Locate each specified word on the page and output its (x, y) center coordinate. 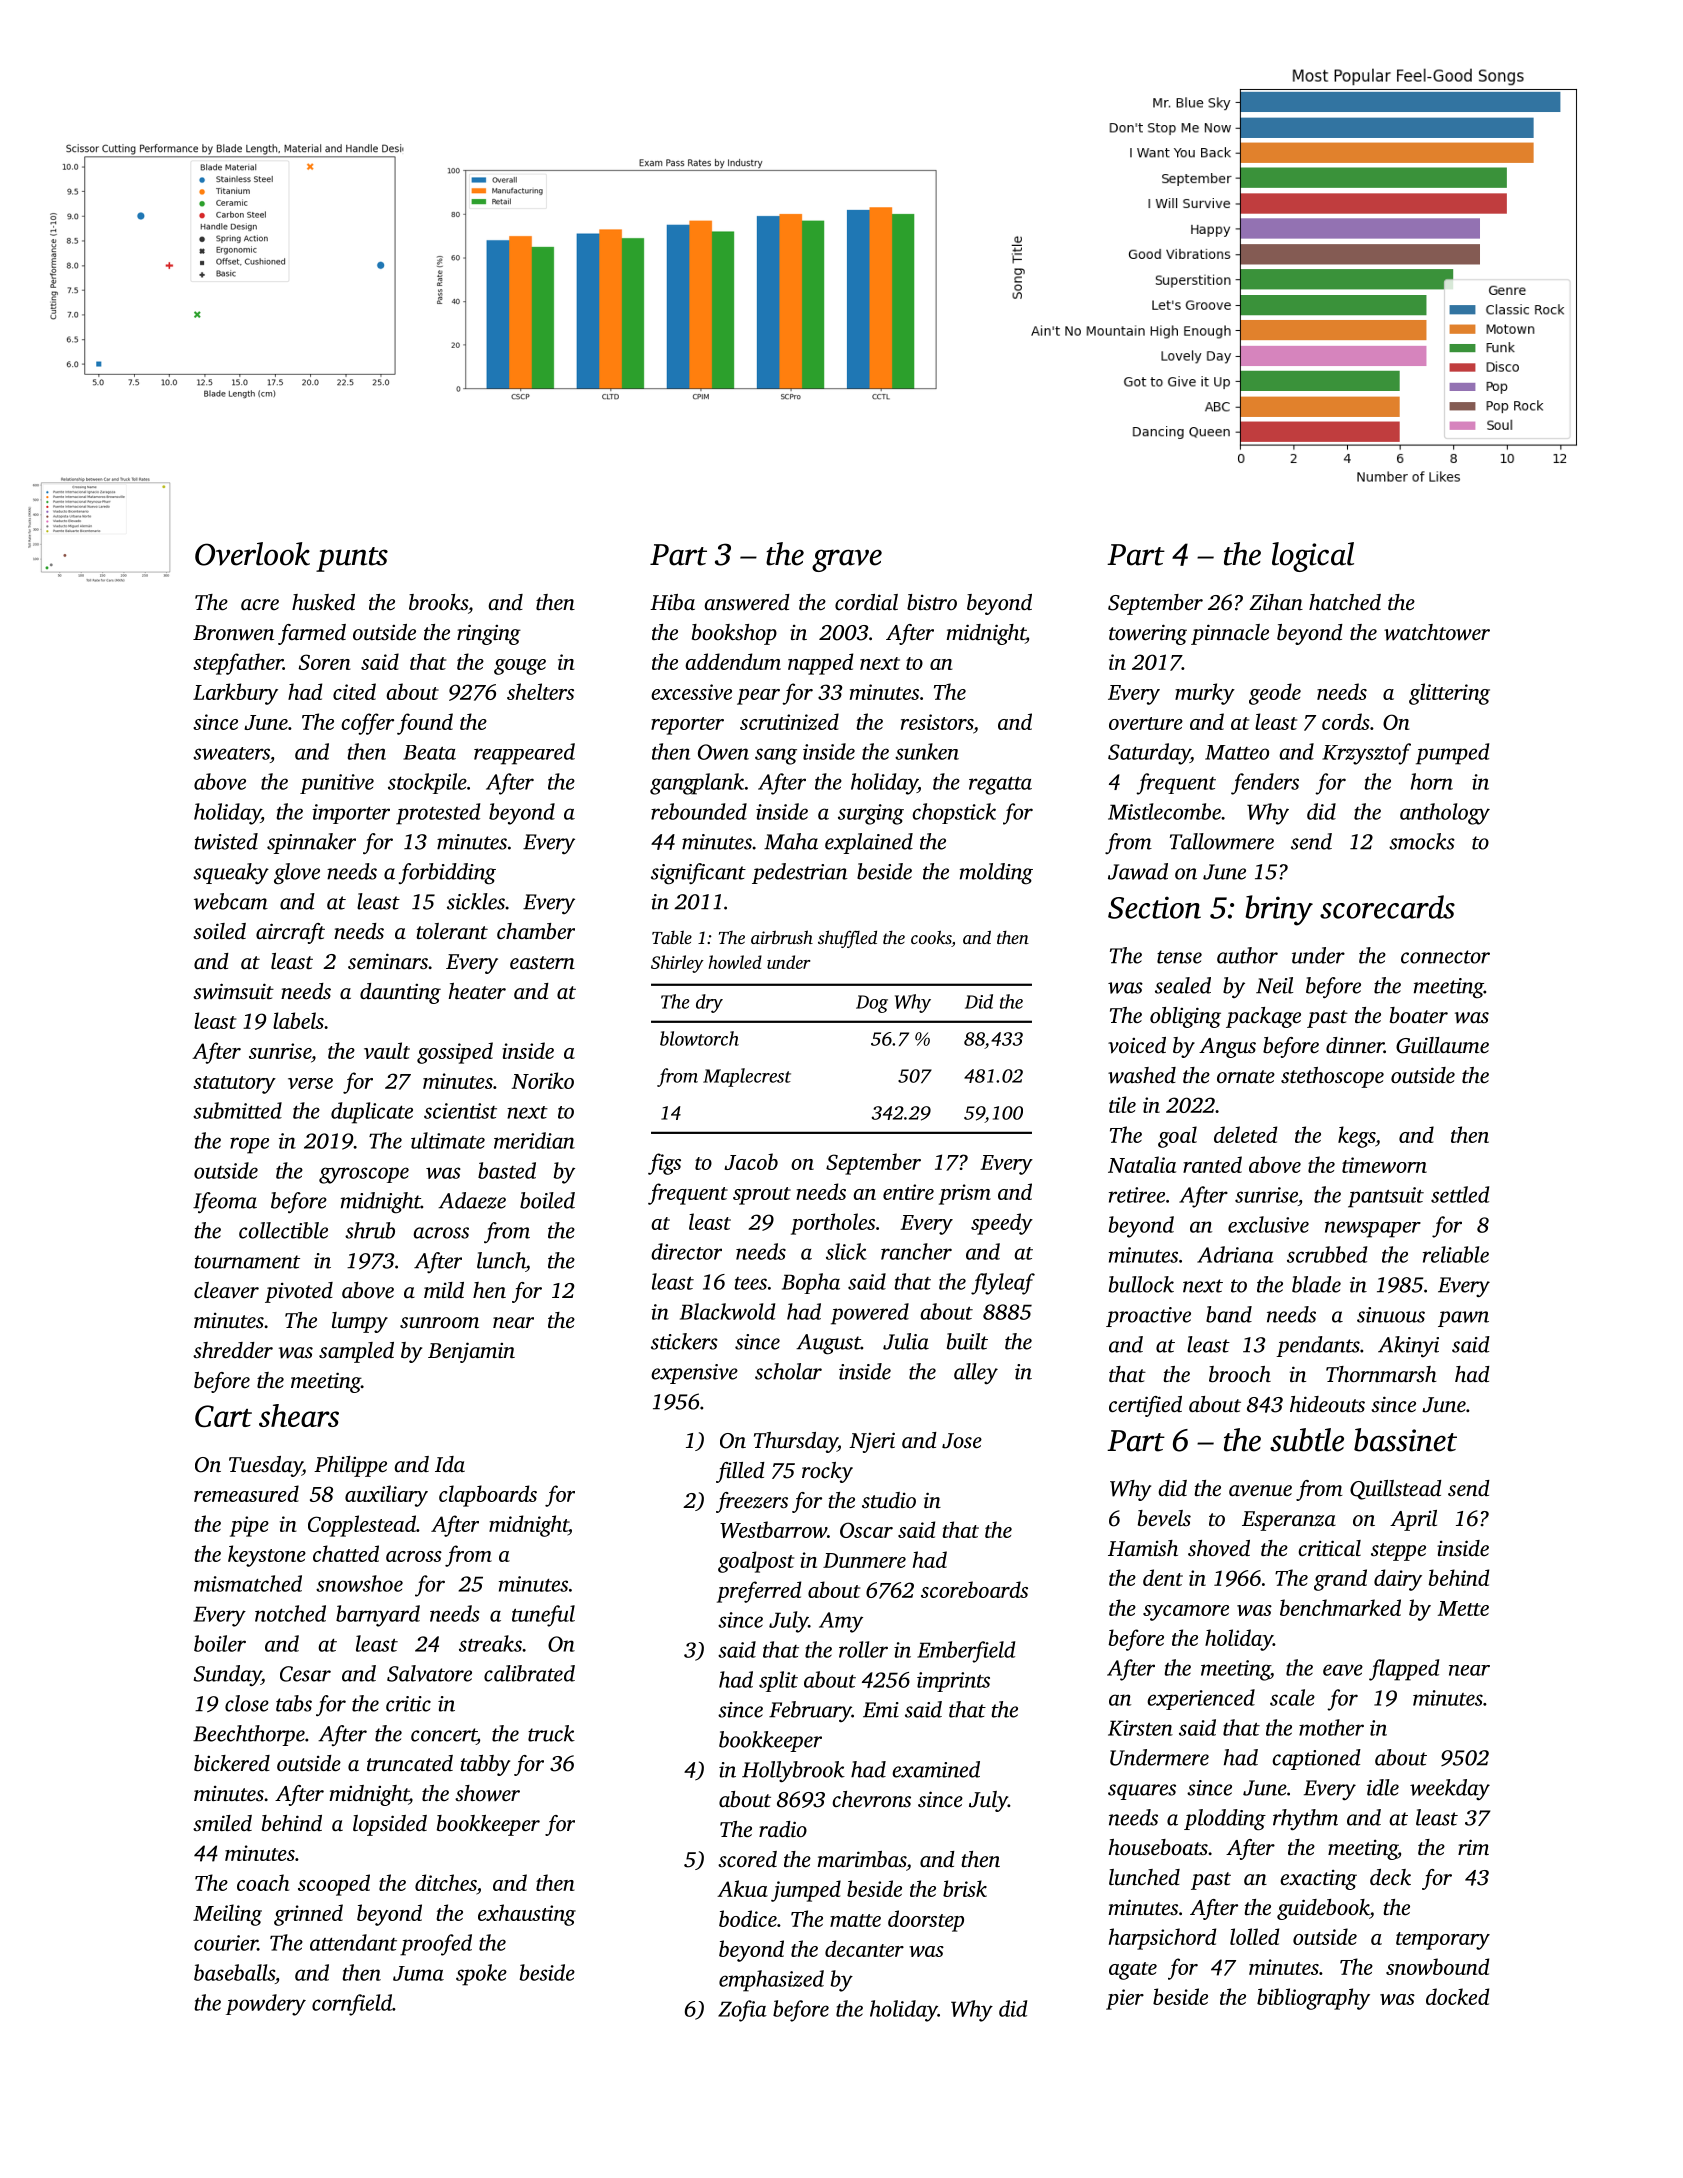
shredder (233, 1350)
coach (263, 1882)
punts (352, 559)
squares (1142, 1792)
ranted (1212, 1164)
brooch (1240, 1374)
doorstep (926, 1921)
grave (847, 560)
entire (908, 1192)
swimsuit (233, 991)
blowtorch (699, 1038)
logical (1313, 557)
